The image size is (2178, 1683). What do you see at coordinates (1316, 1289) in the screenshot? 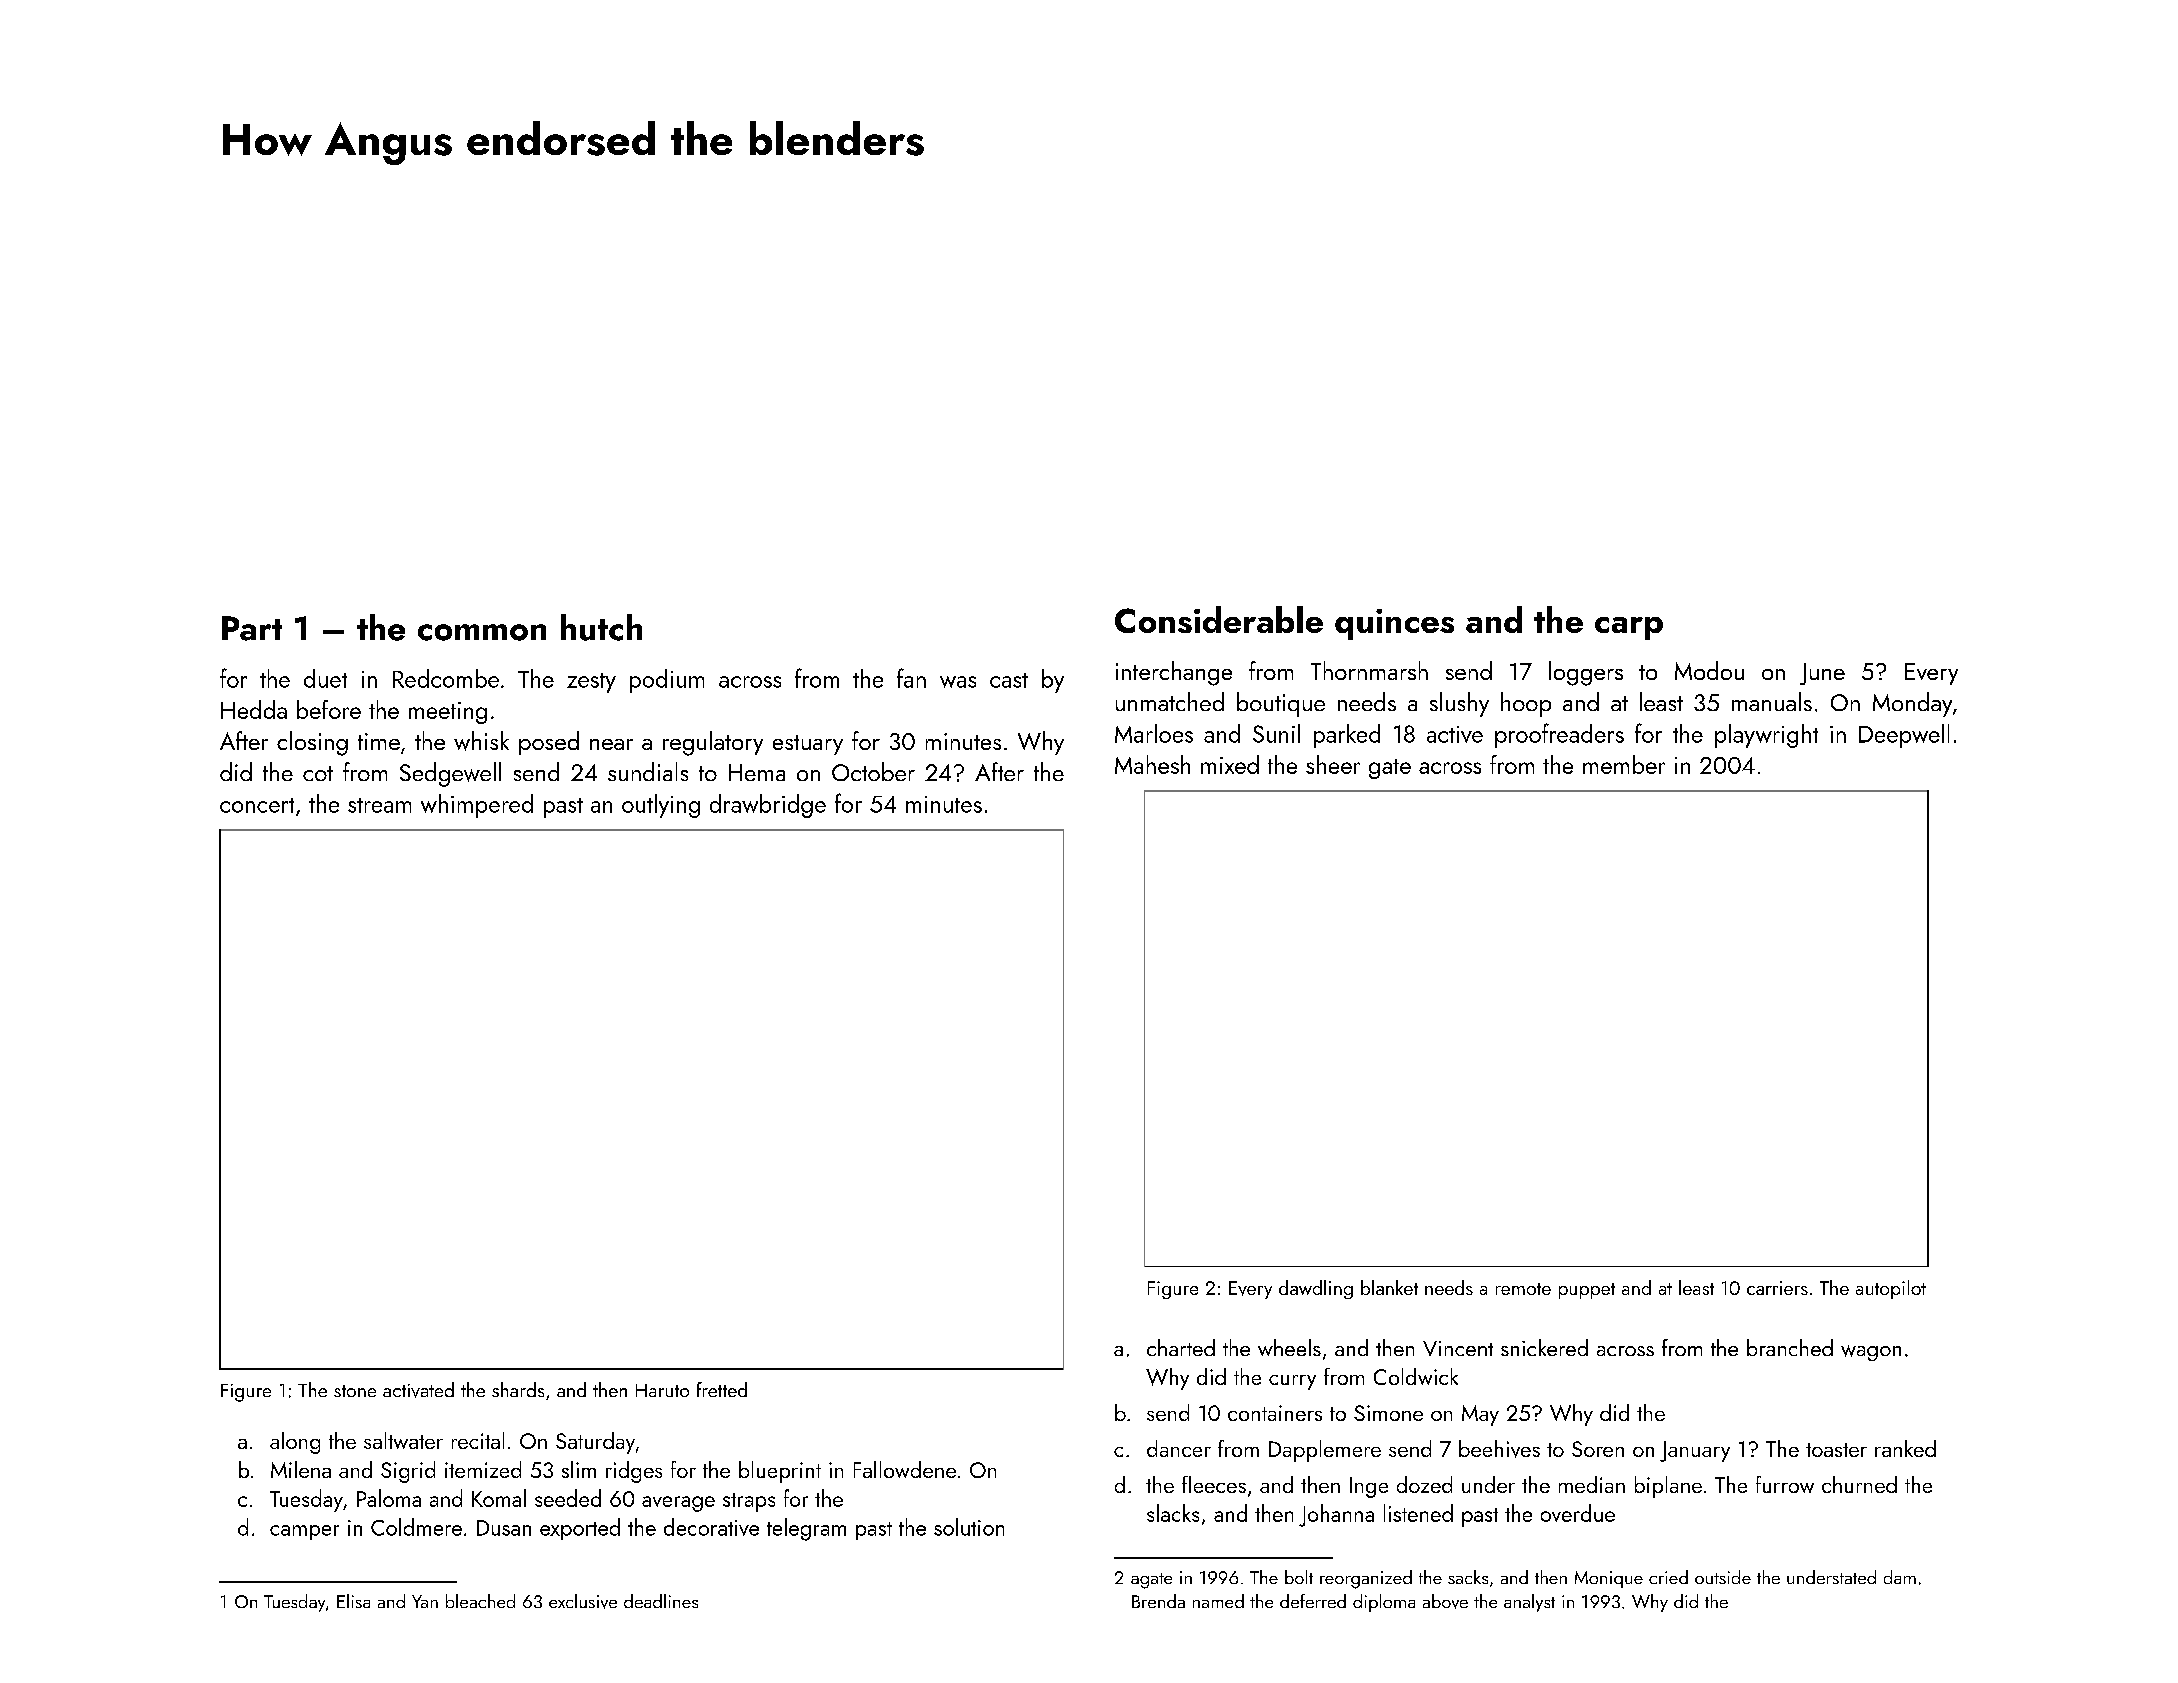
I see `dawdling` at bounding box center [1316, 1289].
